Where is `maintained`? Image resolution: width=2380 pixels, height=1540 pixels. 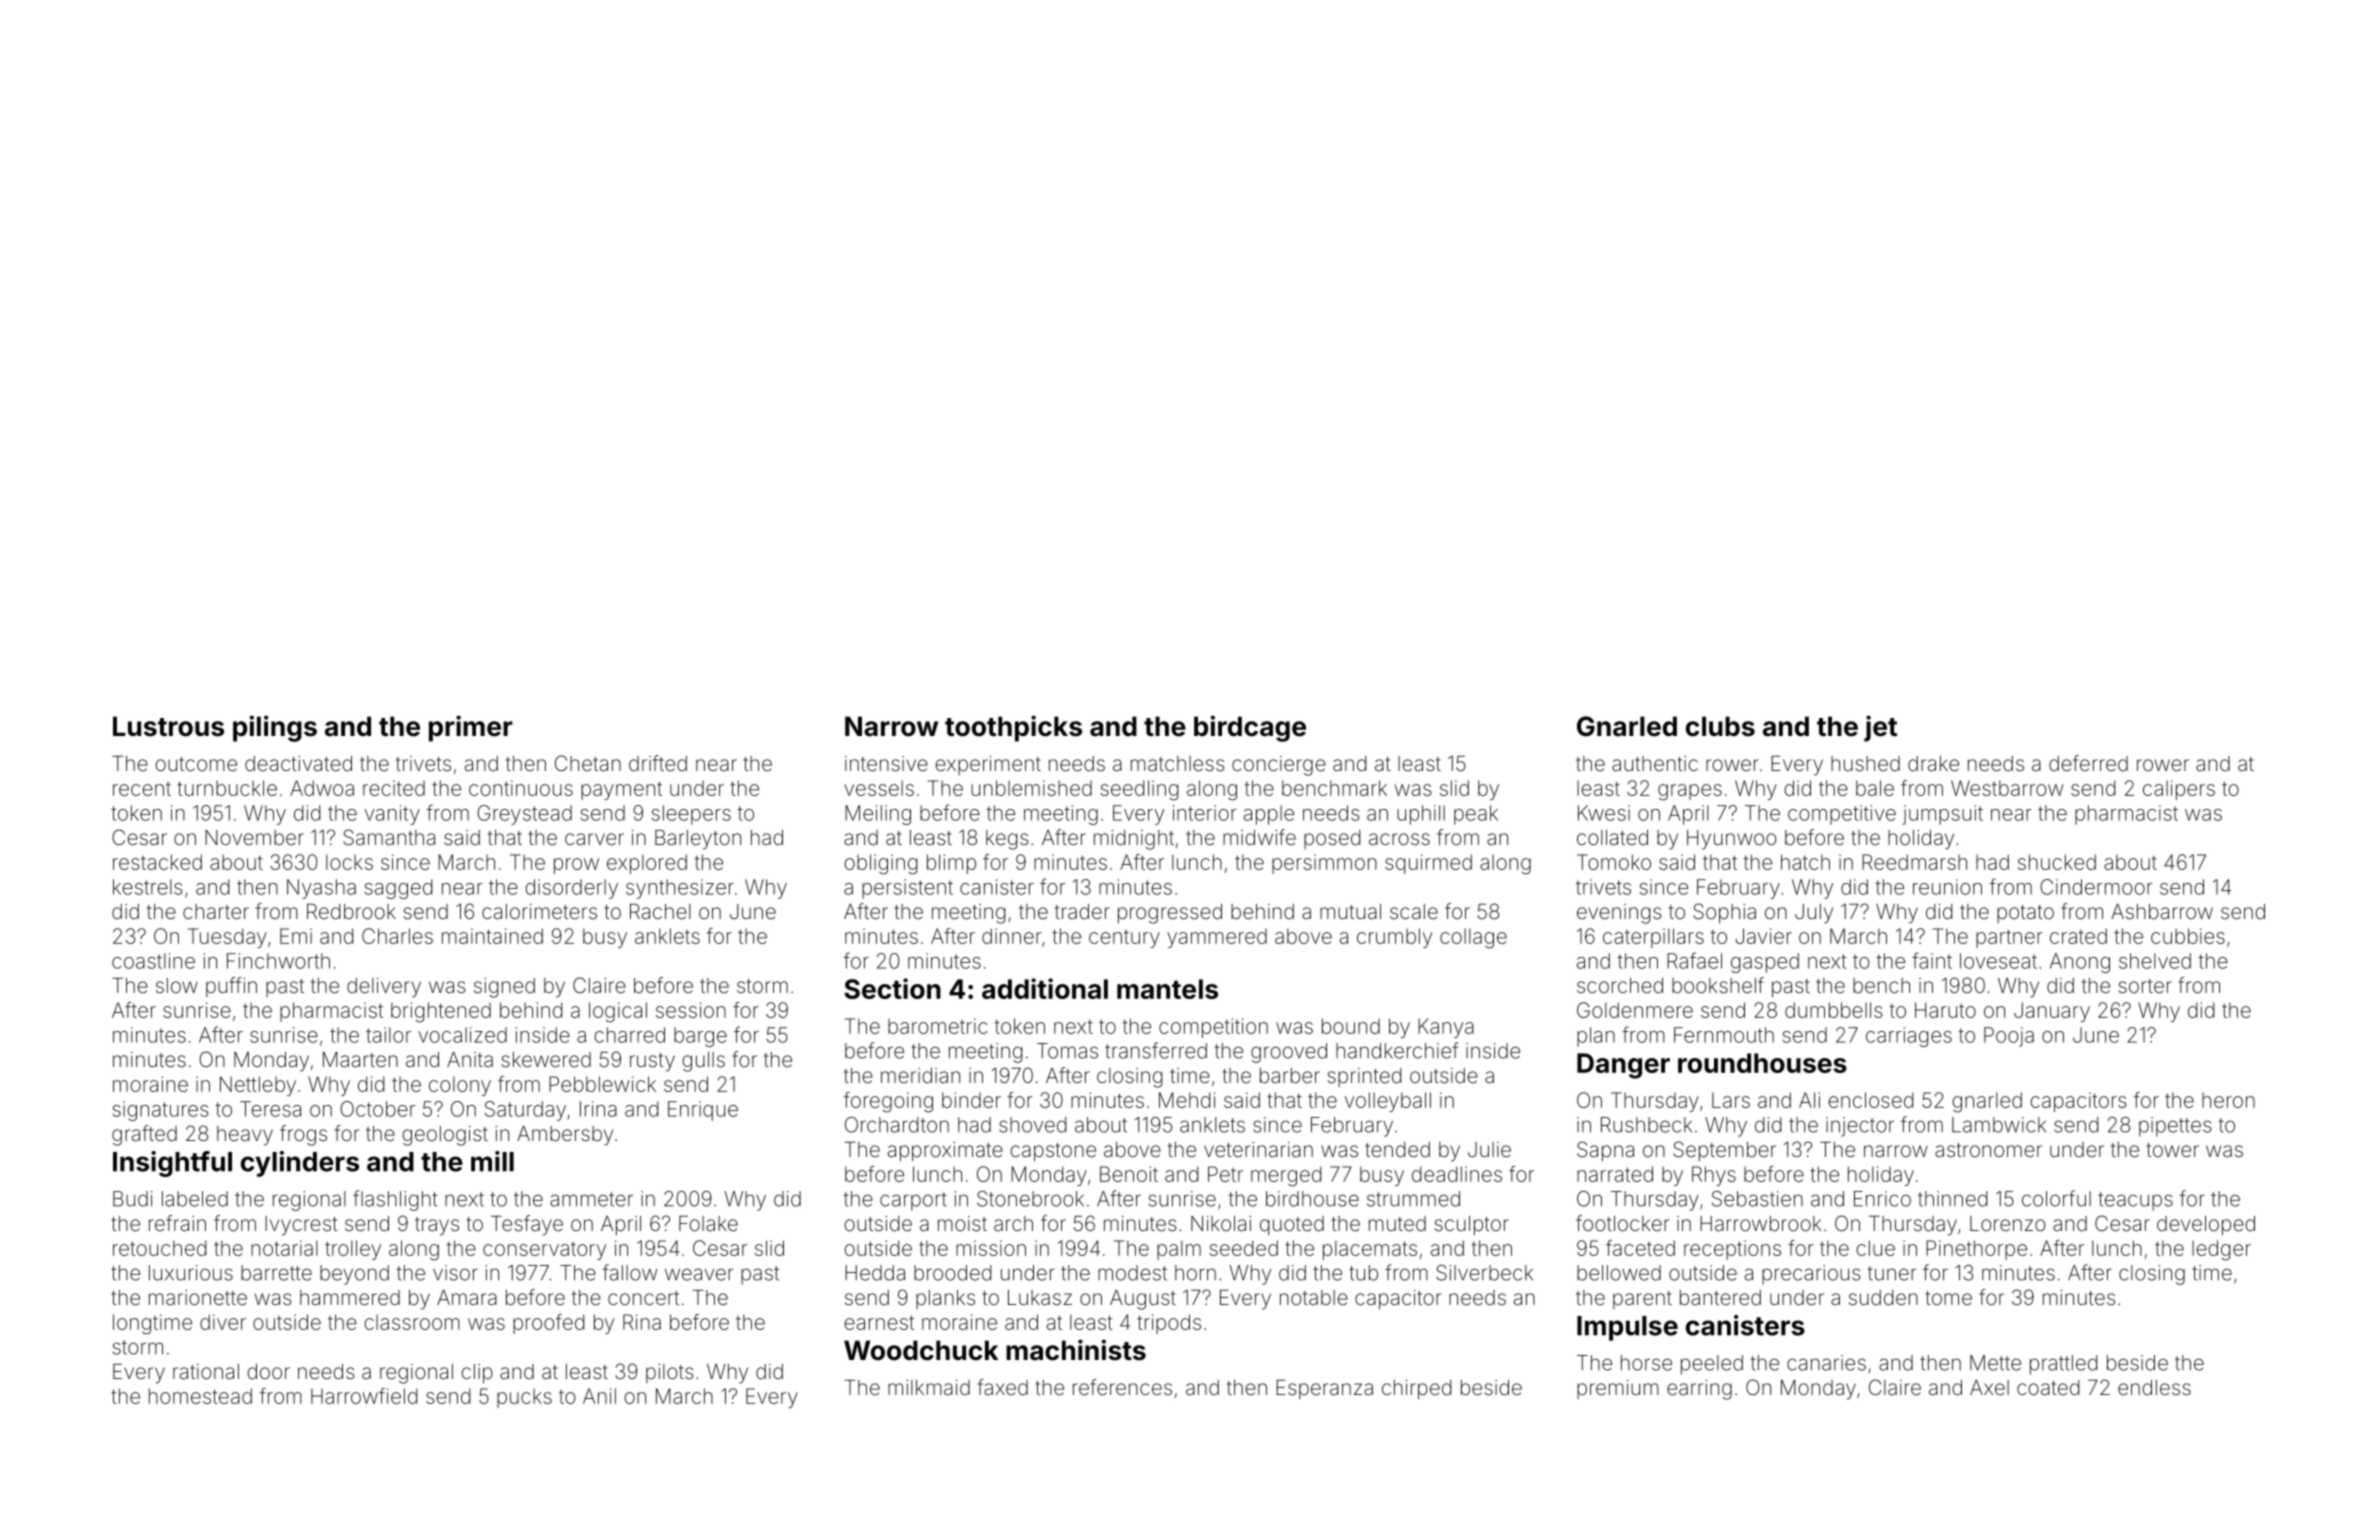
maintained is located at coordinates (492, 936).
